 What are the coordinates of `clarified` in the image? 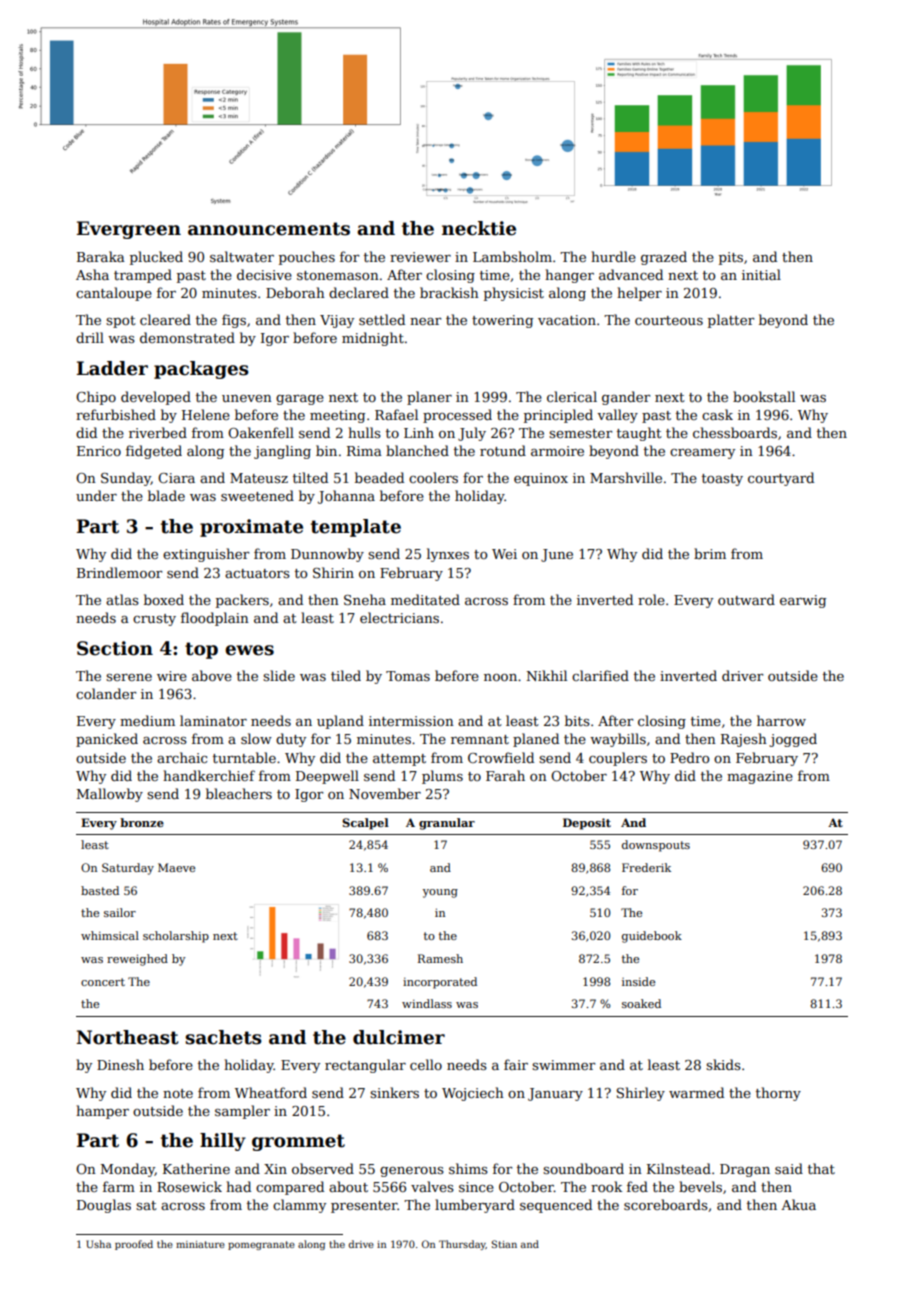 It's located at (600, 675).
